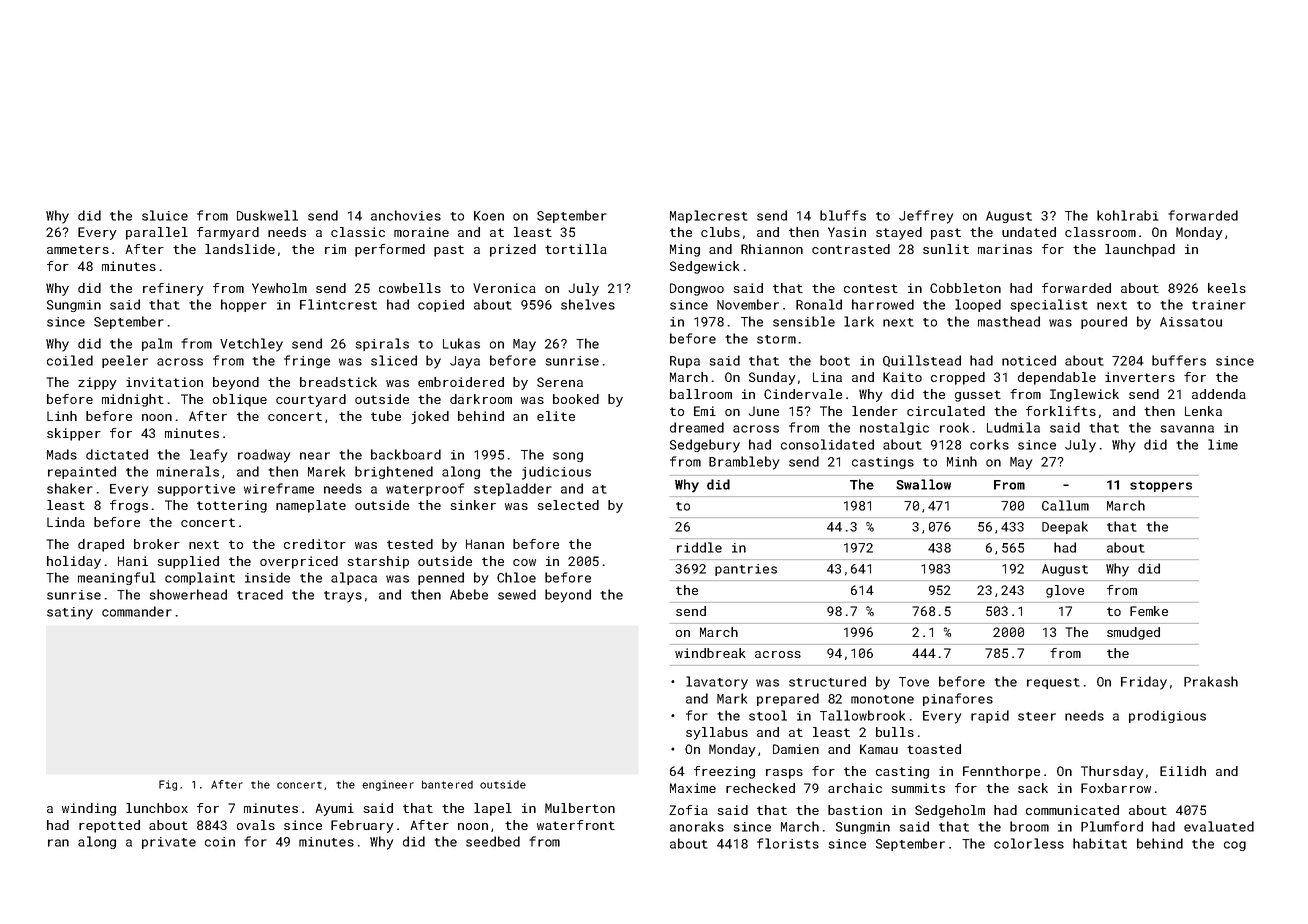 Image resolution: width=1308 pixels, height=924 pixels. I want to click on dependable, so click(1057, 378).
